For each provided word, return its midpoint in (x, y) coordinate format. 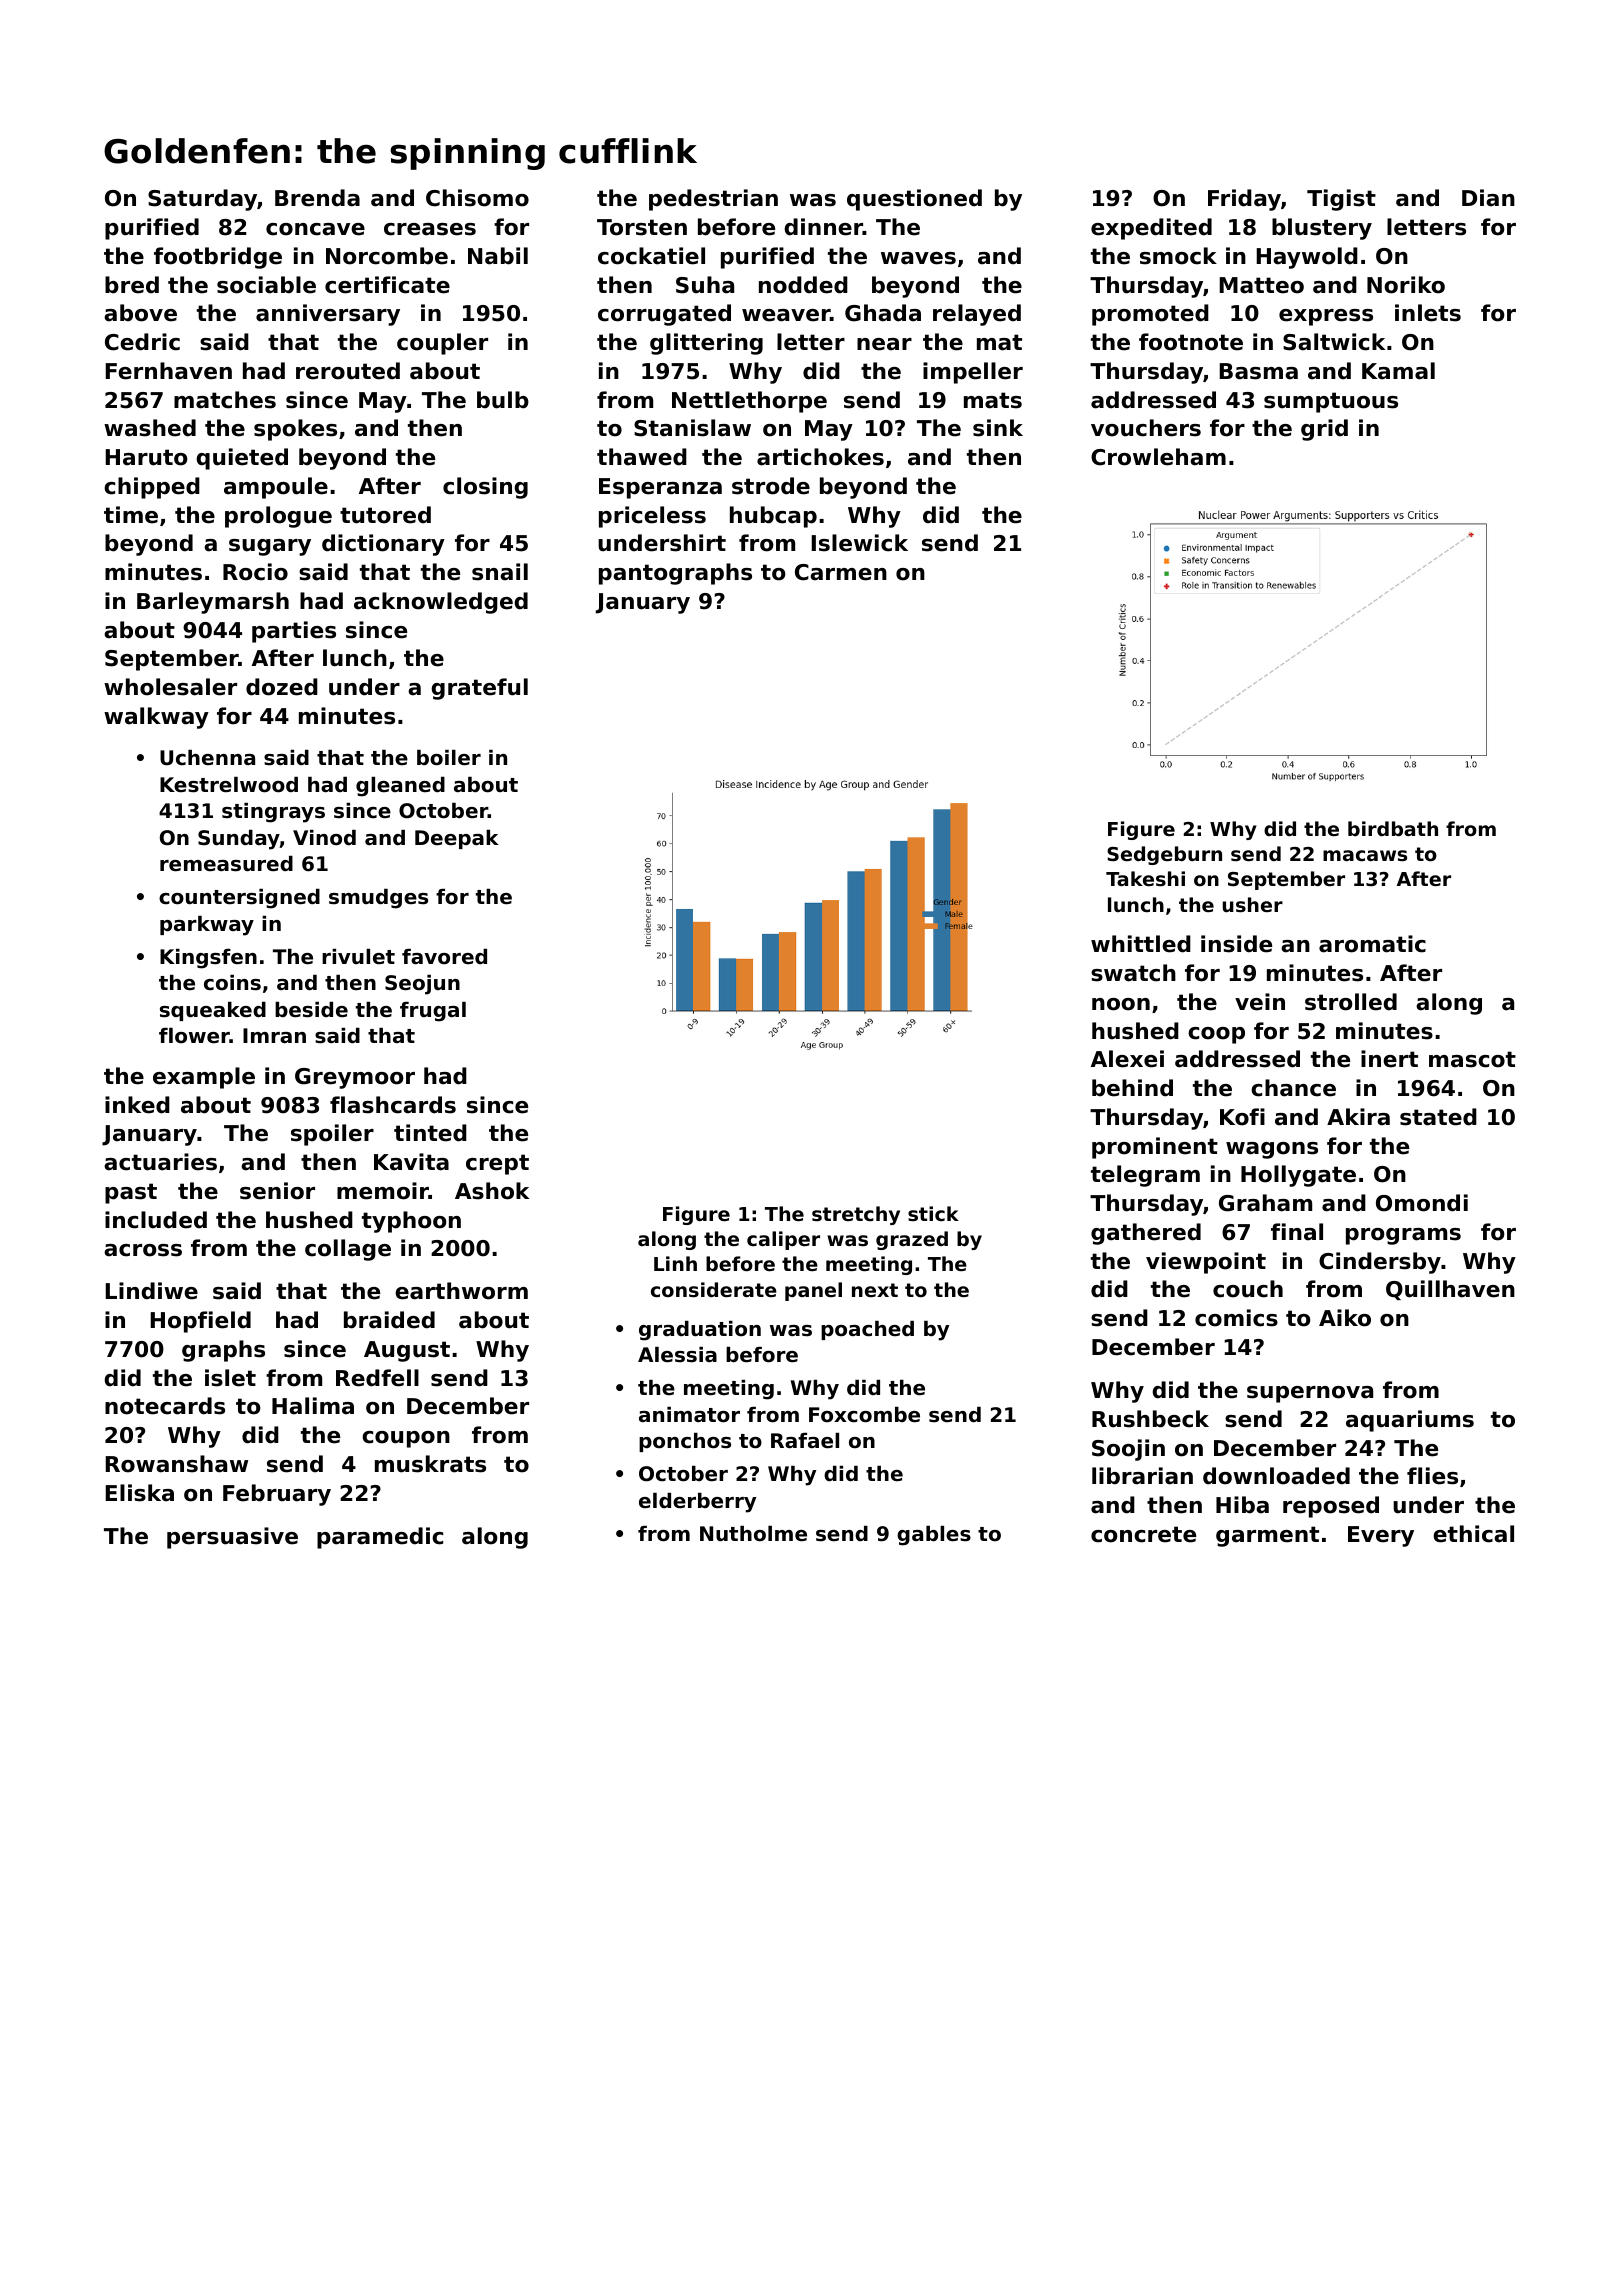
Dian (1488, 198)
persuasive (232, 1538)
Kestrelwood (229, 785)
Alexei (1127, 1059)
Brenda (317, 198)
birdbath (1393, 828)
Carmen (841, 572)
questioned (914, 200)
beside (311, 1010)
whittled (1141, 944)
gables (934, 1536)
